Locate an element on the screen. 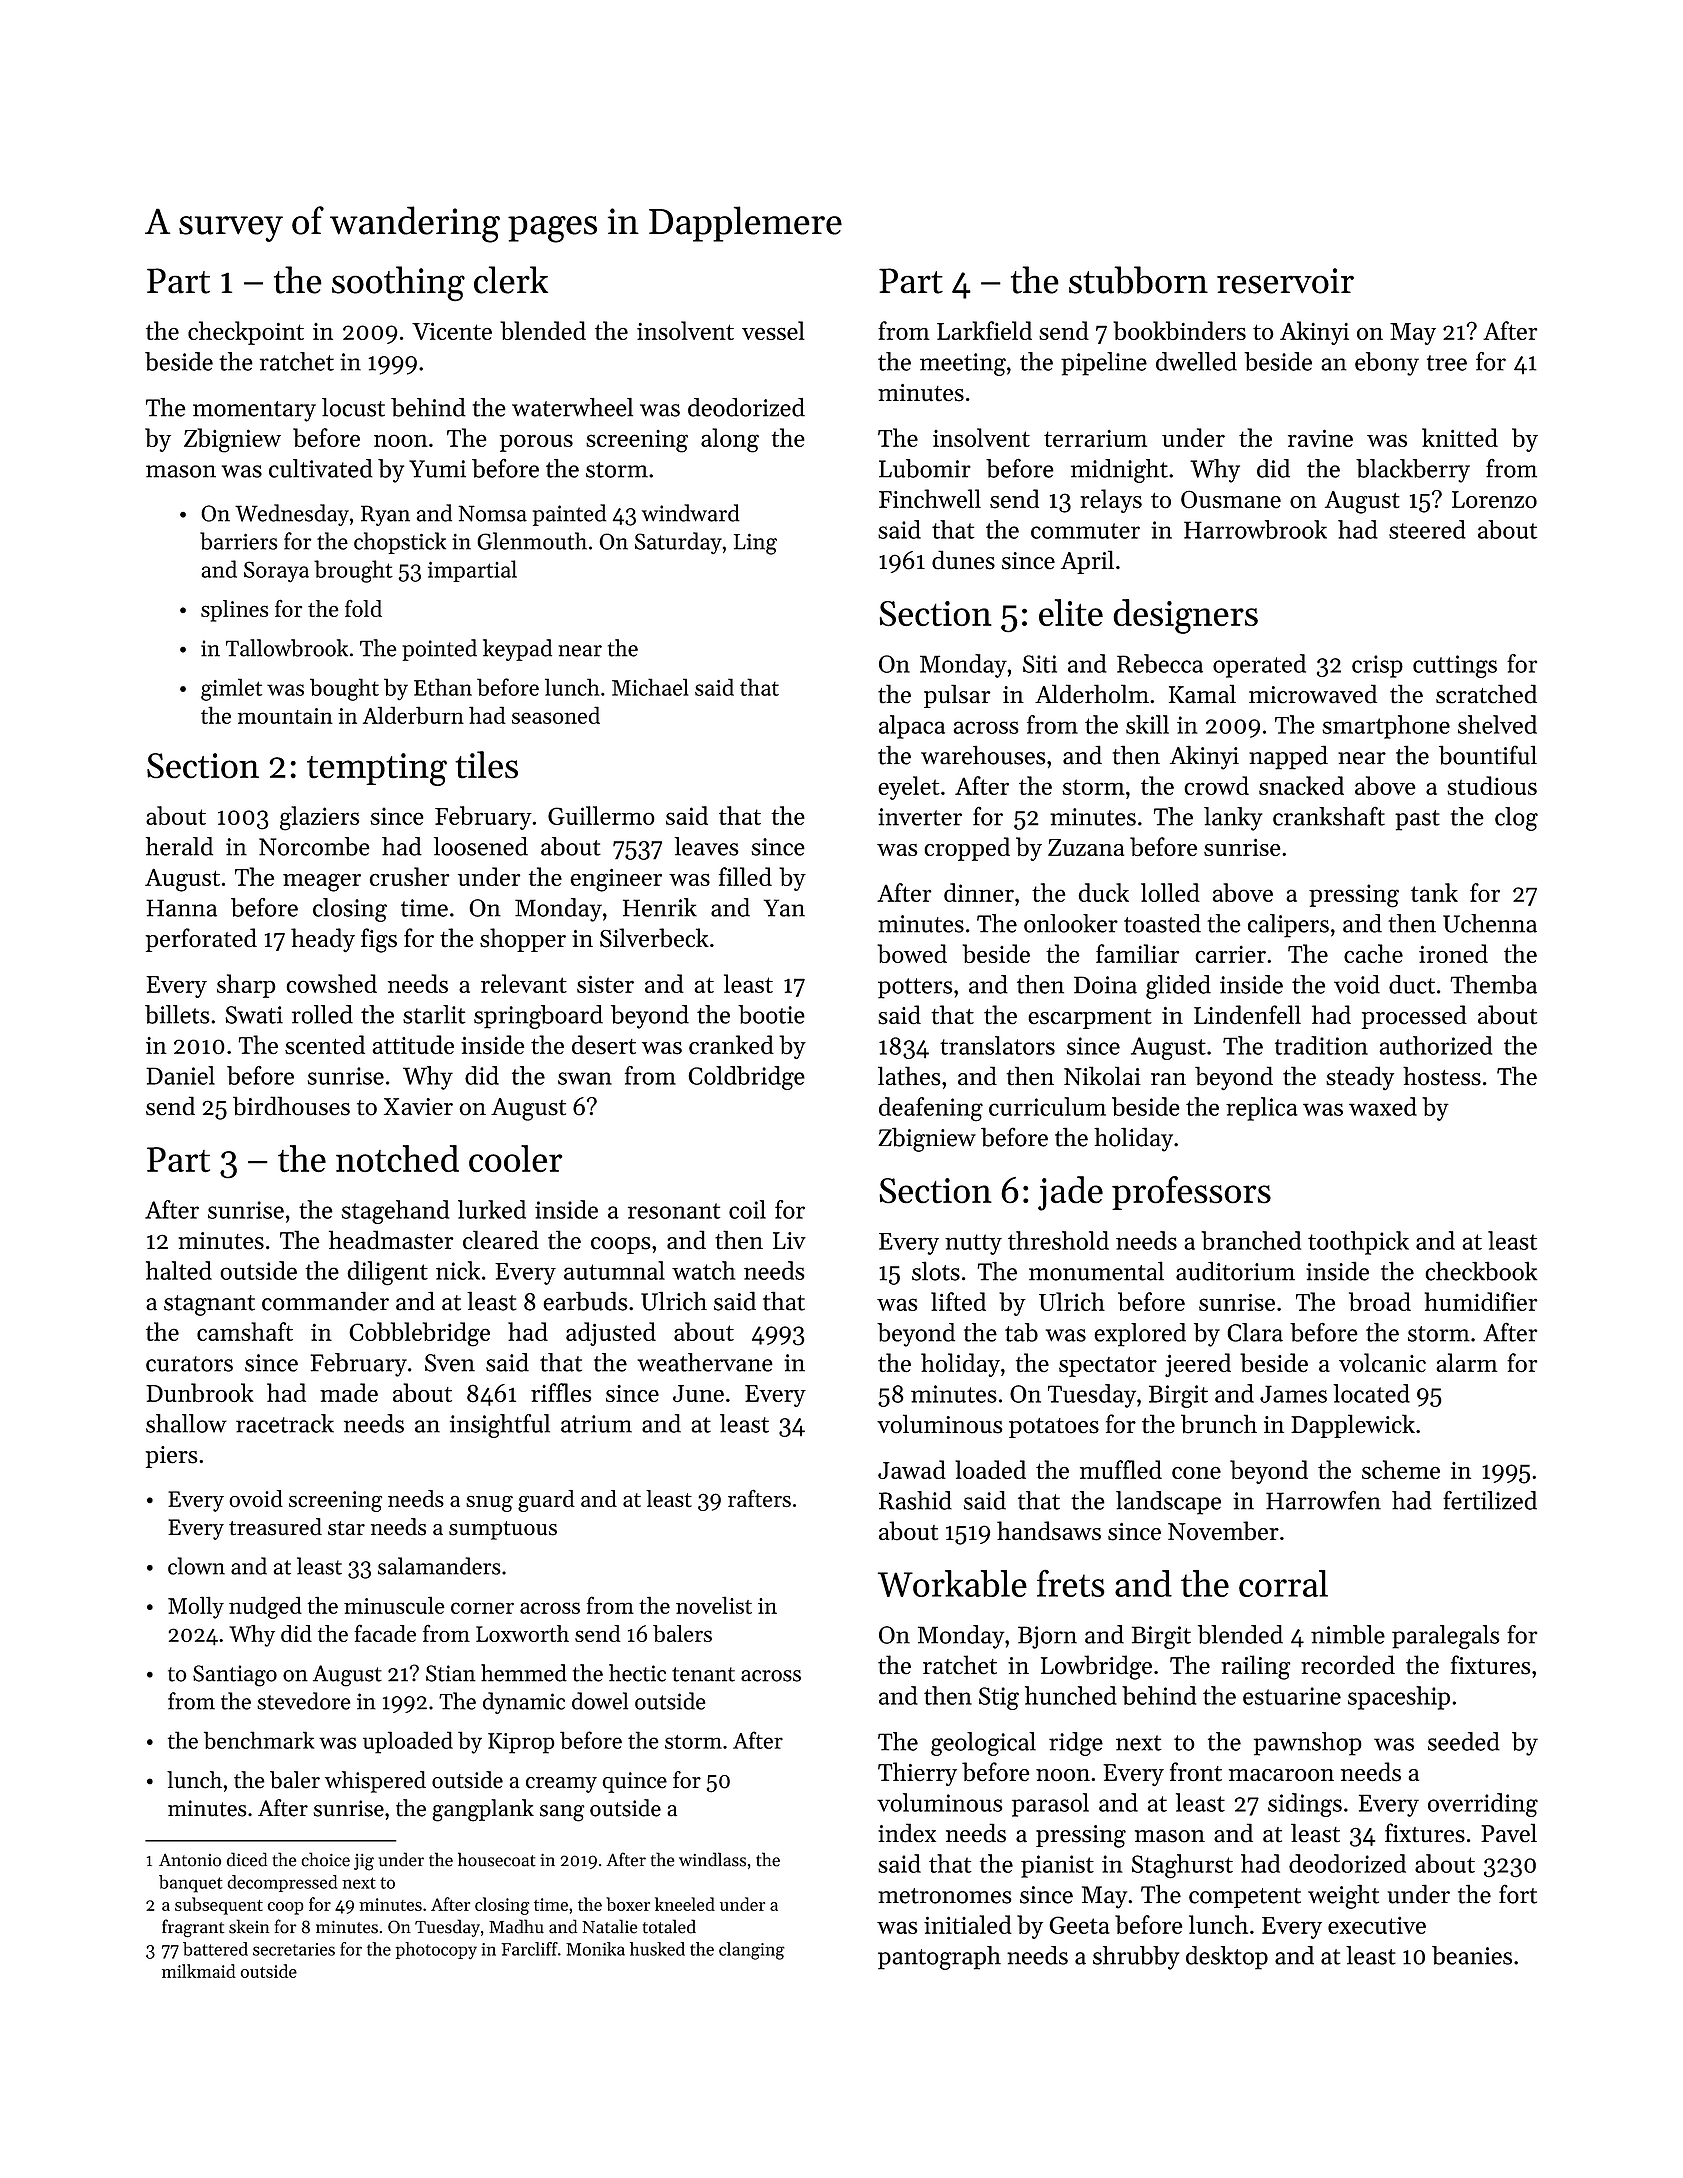  crankshaft is located at coordinates (1329, 816).
